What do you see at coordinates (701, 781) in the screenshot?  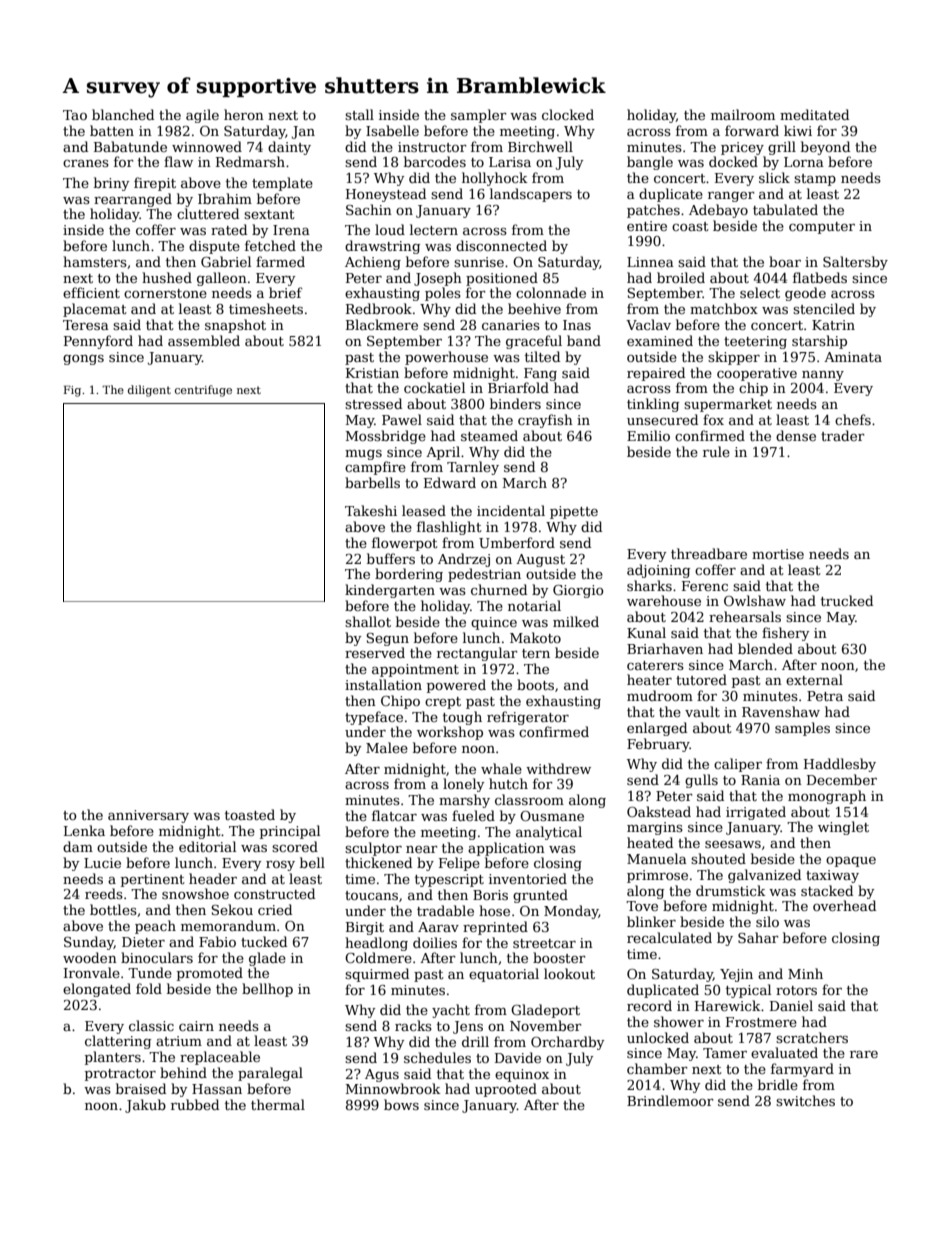 I see `gulls` at bounding box center [701, 781].
